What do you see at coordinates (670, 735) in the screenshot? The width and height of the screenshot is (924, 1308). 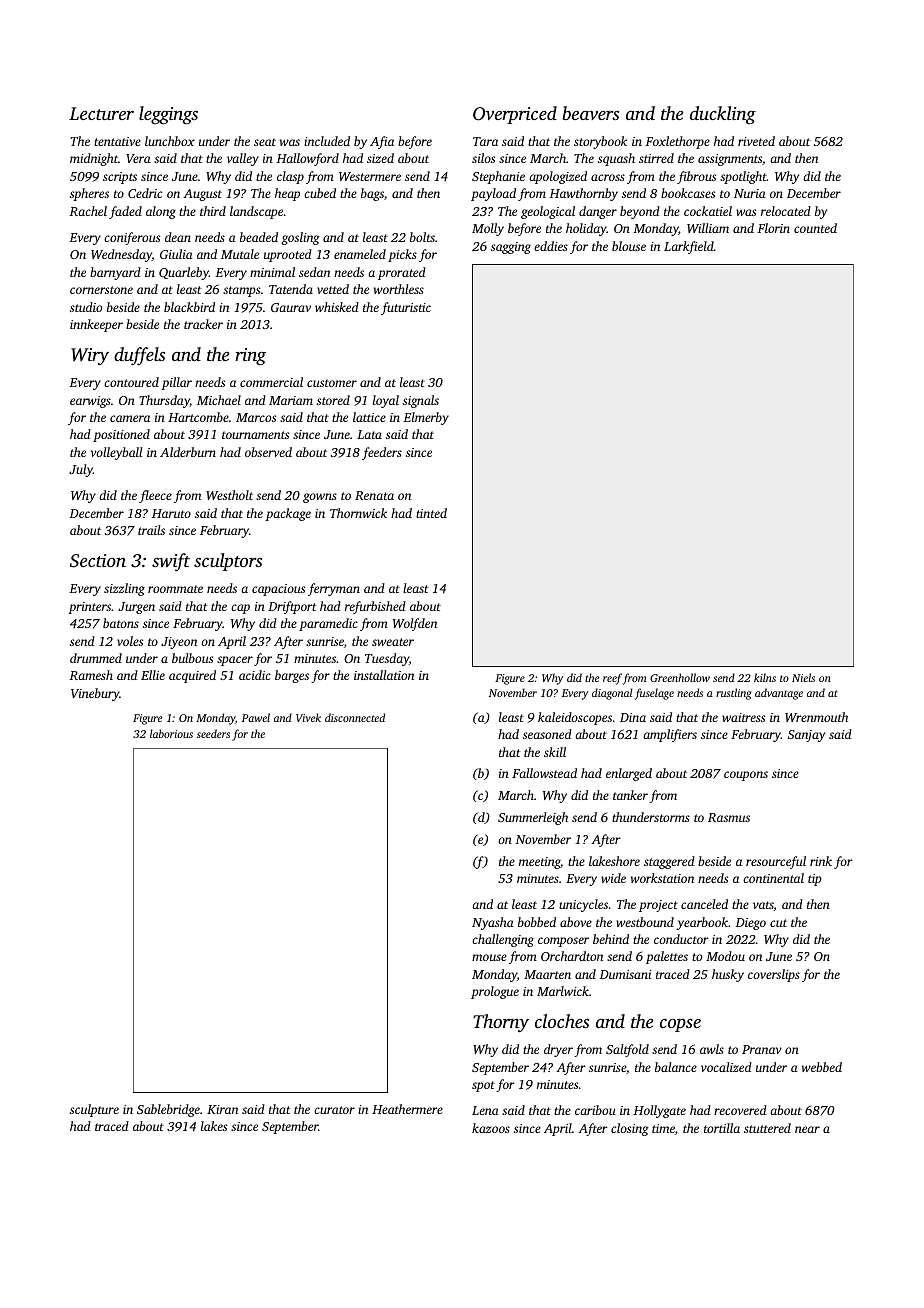 I see `amplifiers` at bounding box center [670, 735].
